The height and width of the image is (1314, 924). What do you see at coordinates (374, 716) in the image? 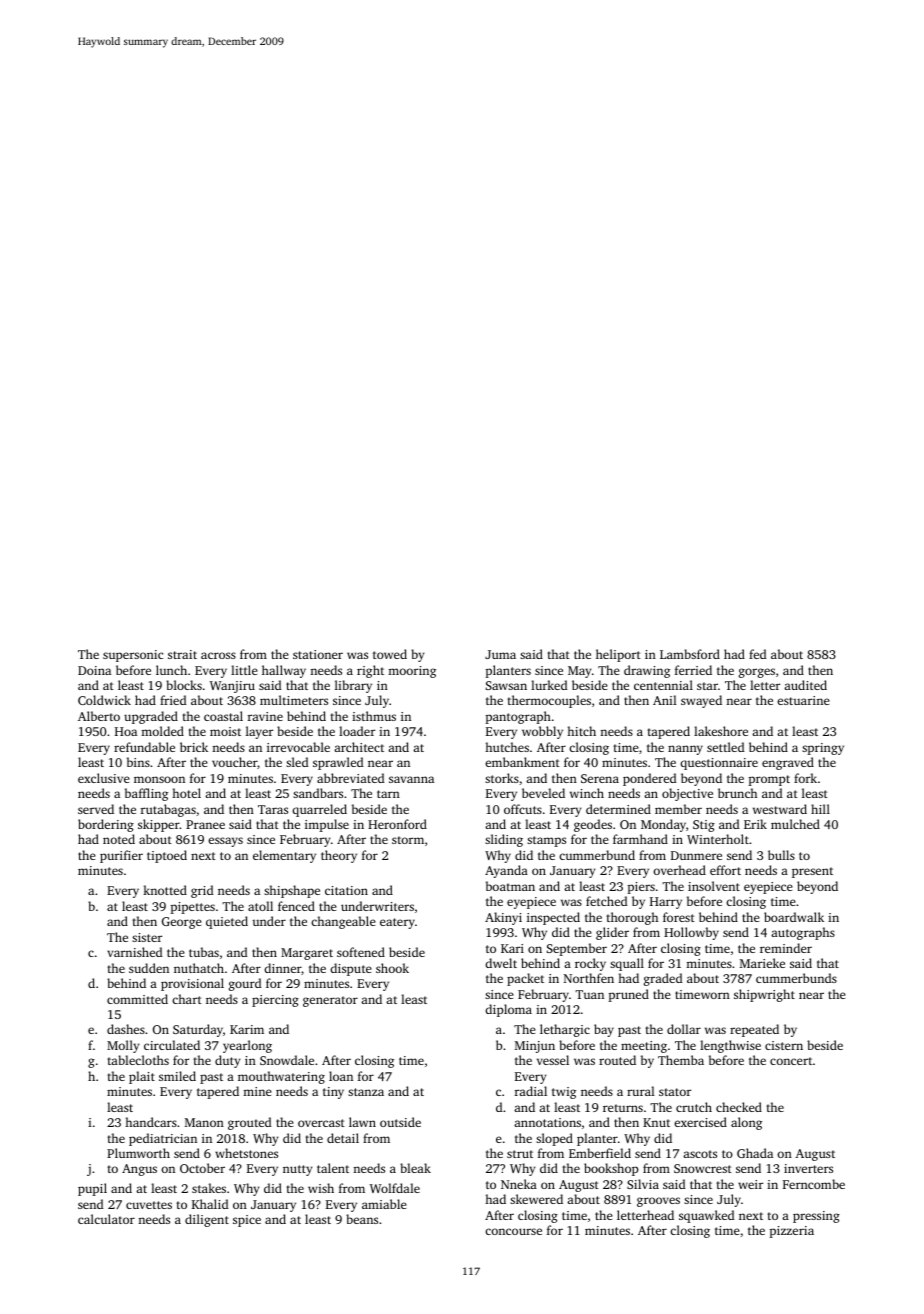
I see `isthmus` at bounding box center [374, 716].
